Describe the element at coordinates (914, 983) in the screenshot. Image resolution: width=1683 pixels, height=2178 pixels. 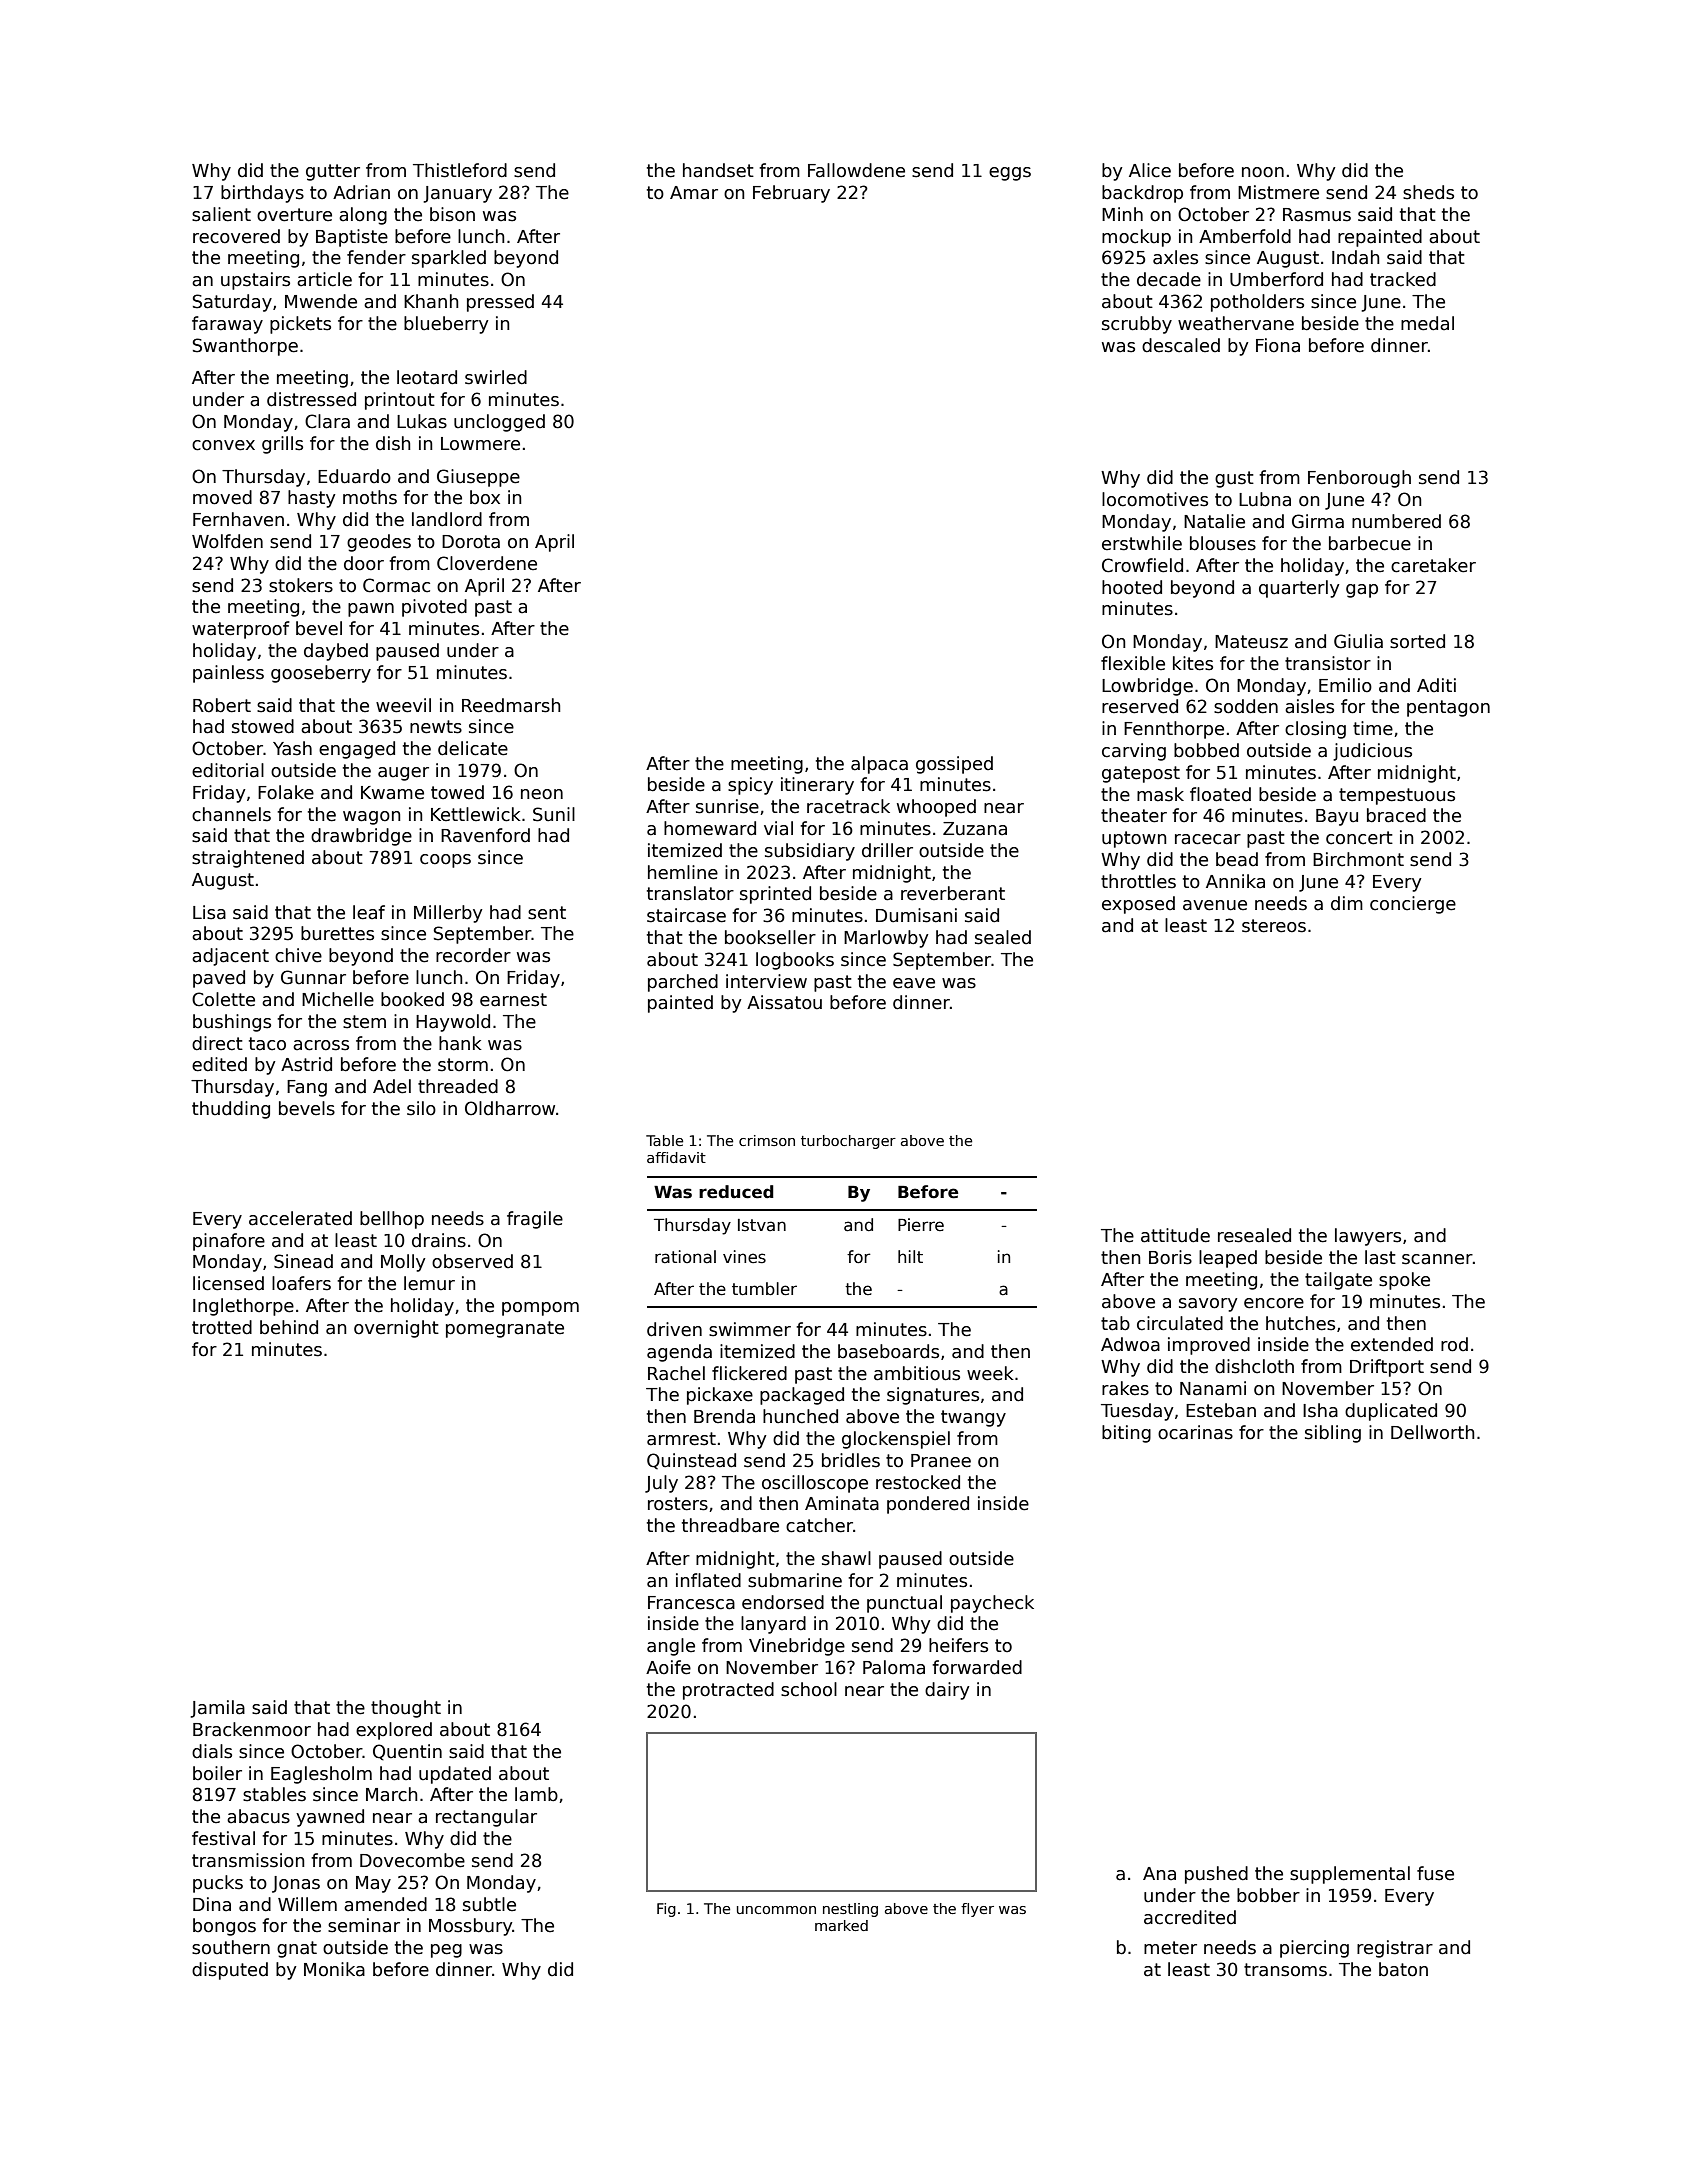
I see `eave` at that location.
